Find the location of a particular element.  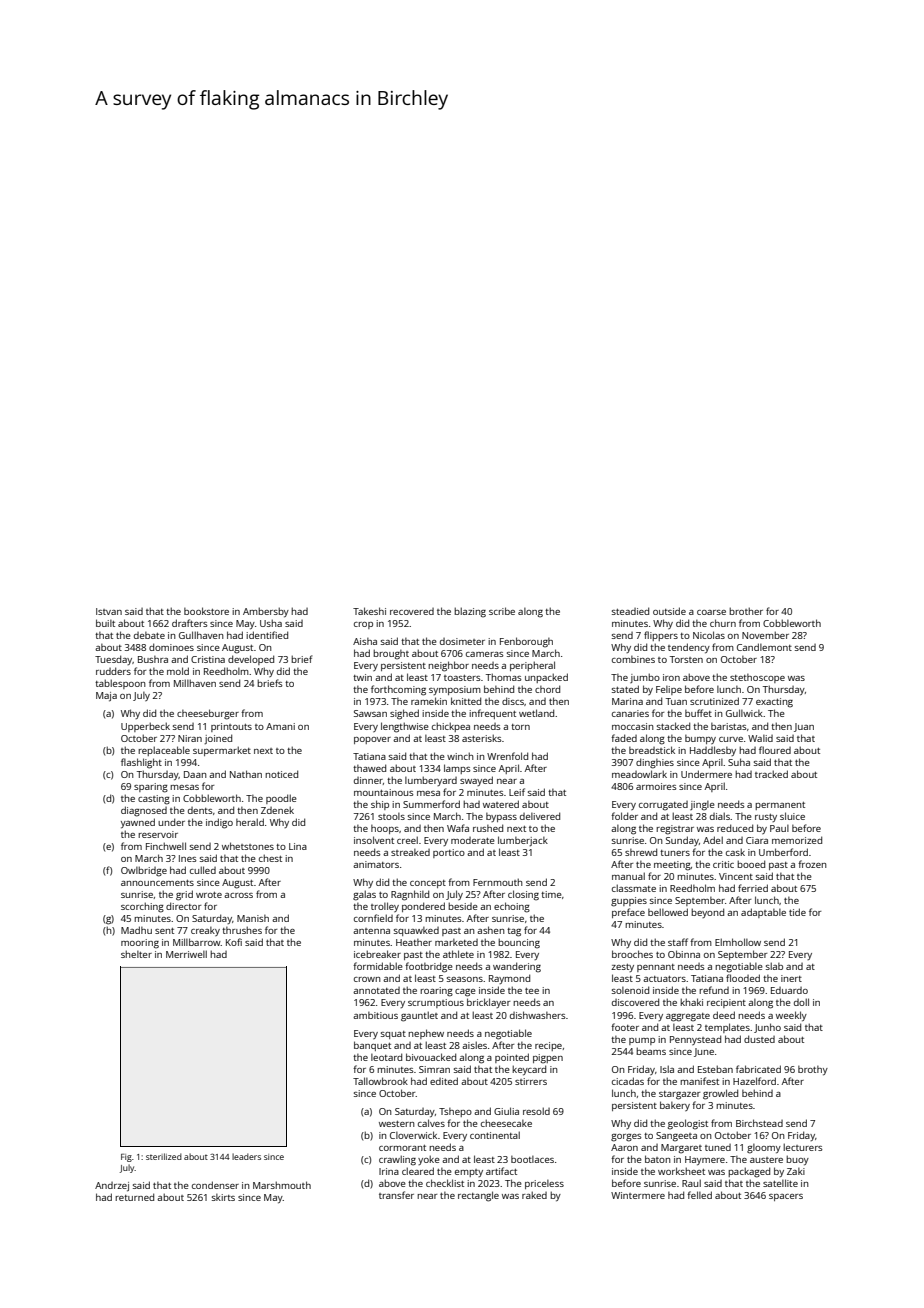

Madhu is located at coordinates (136, 930).
